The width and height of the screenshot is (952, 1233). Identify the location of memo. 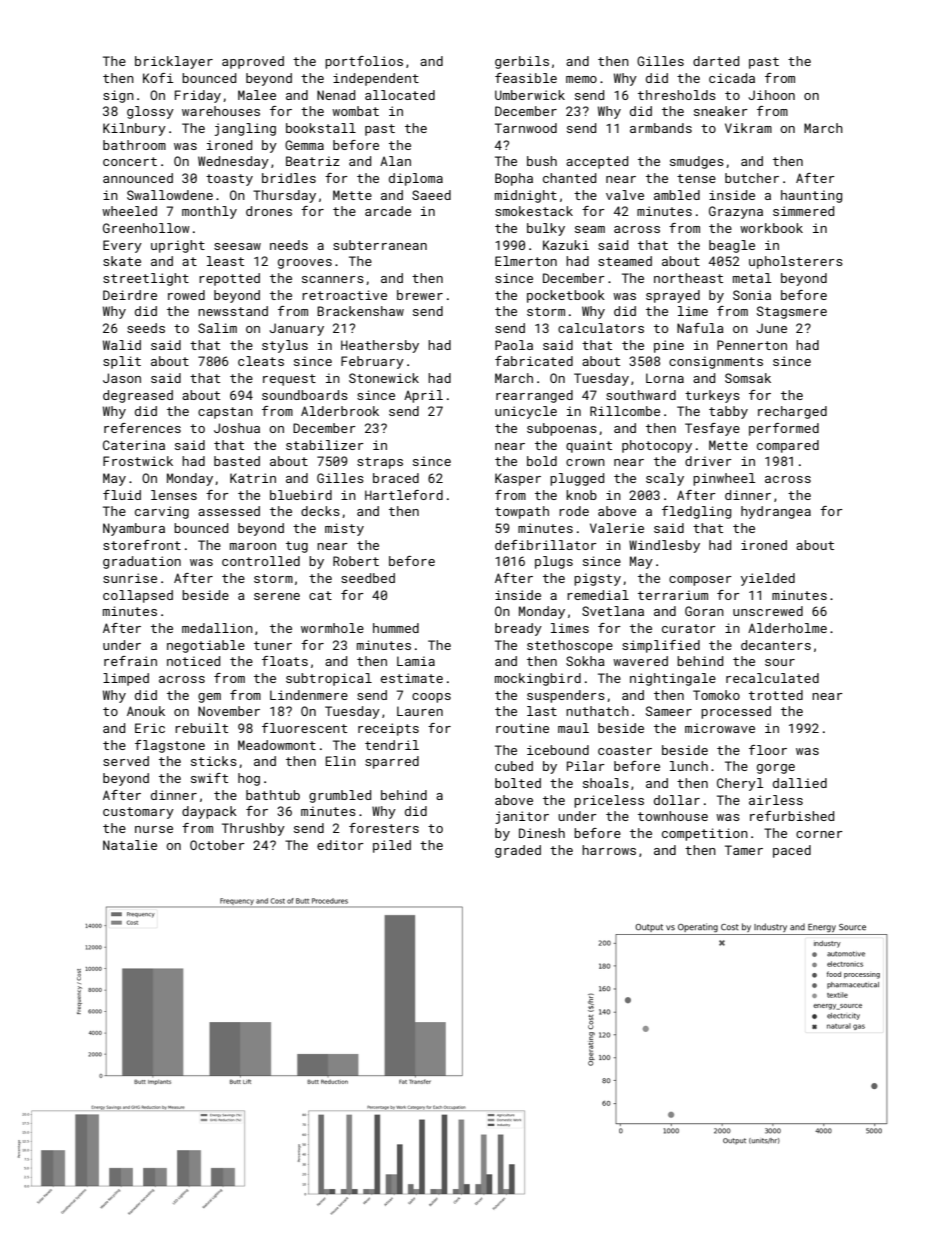
(581, 79).
